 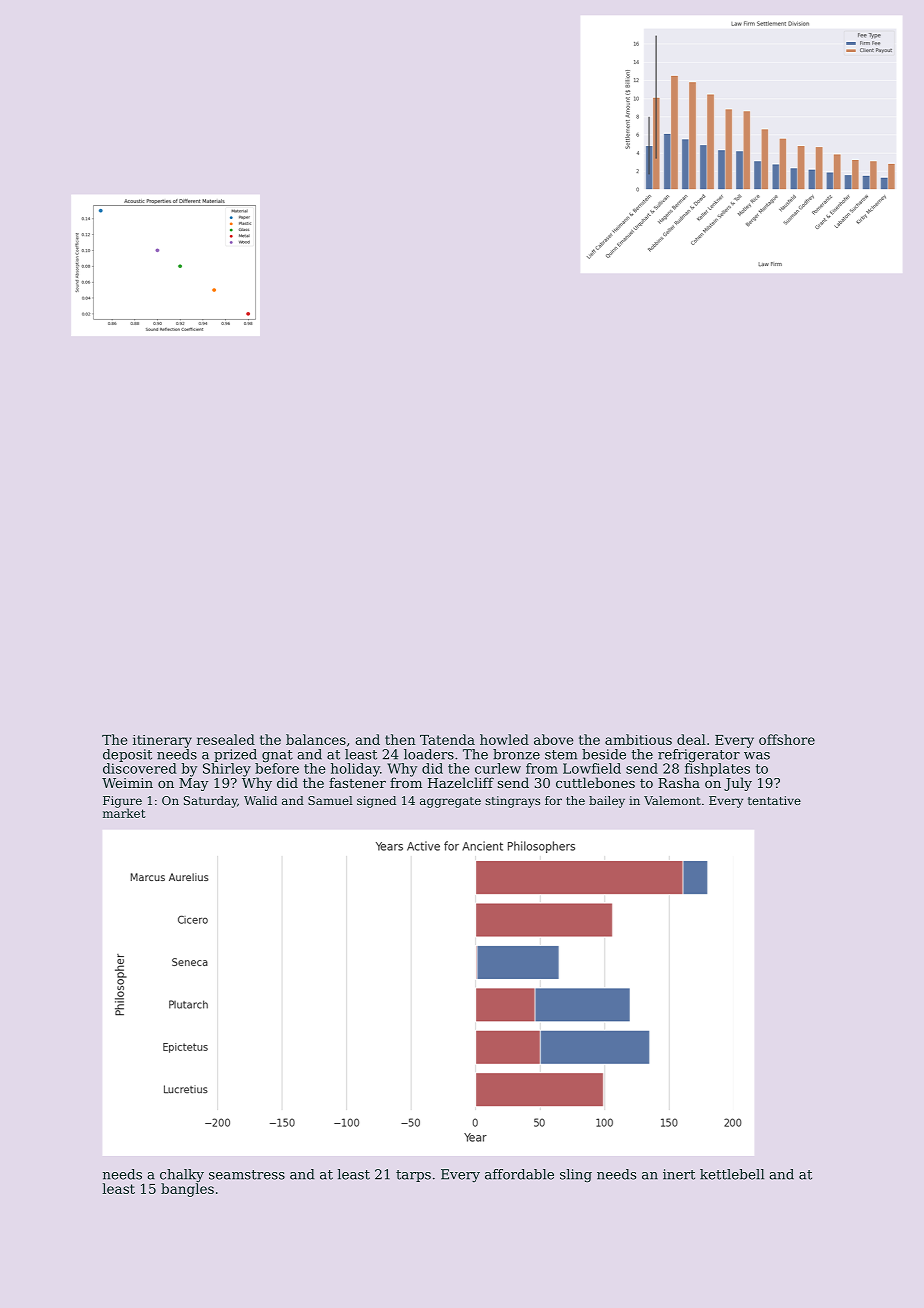 What do you see at coordinates (127, 755) in the image?
I see `deposit` at bounding box center [127, 755].
